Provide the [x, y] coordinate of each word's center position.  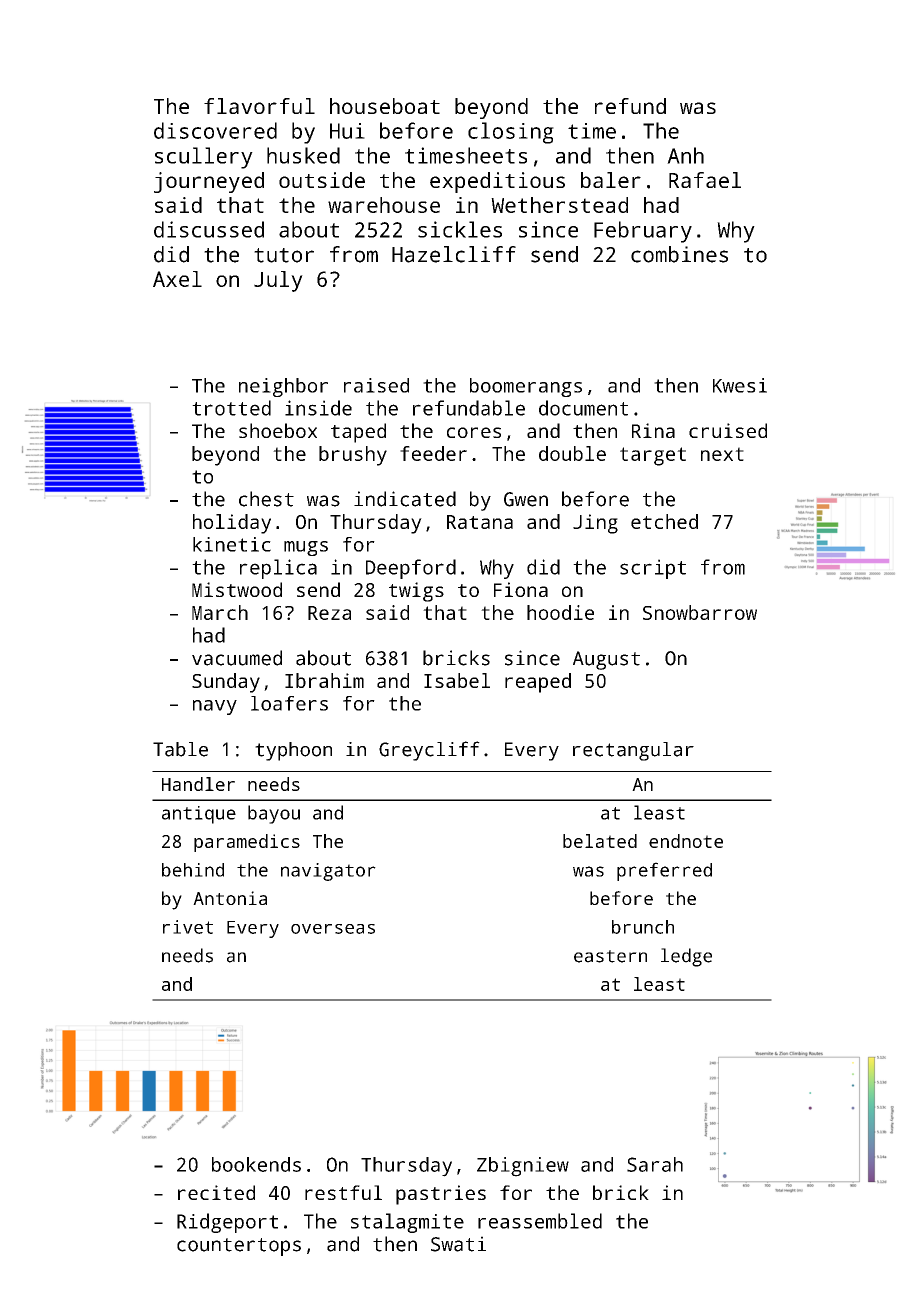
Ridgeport [227, 1223]
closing [511, 133]
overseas [333, 929]
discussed [209, 229]
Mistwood [237, 589]
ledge [686, 957]
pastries [441, 1195]
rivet [188, 927]
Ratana [480, 522]
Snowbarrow [700, 612]
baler [611, 180]
